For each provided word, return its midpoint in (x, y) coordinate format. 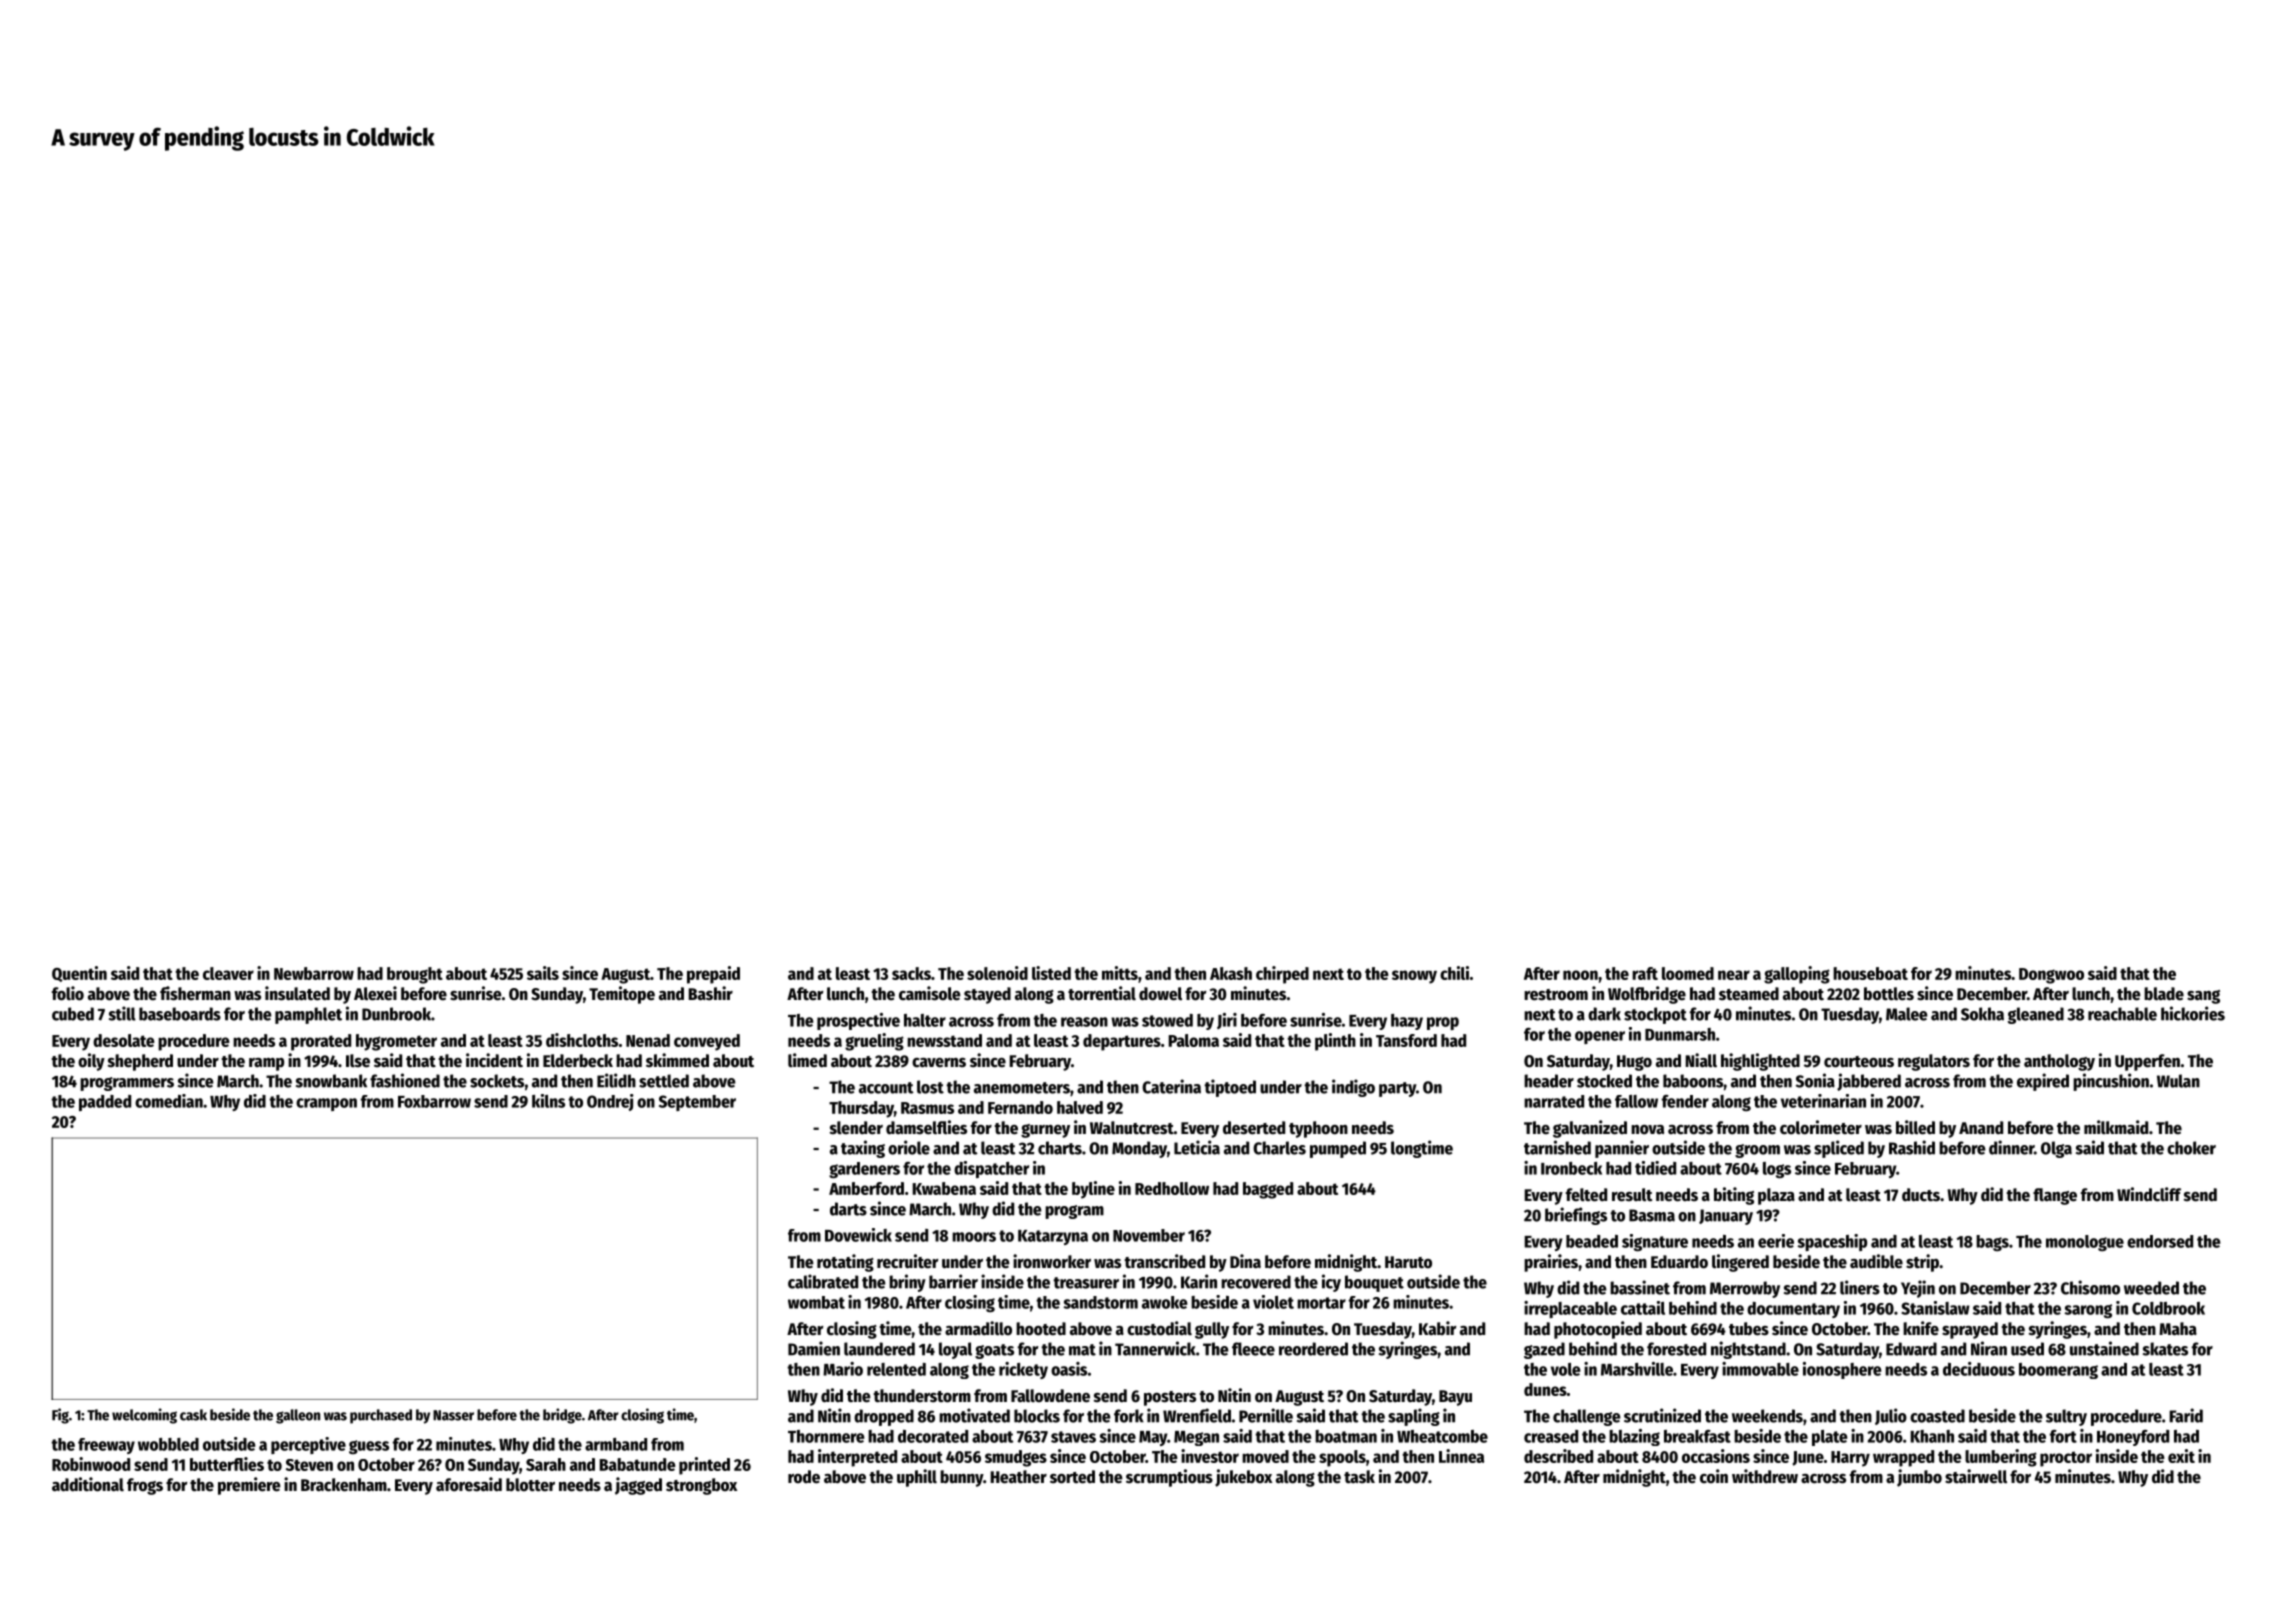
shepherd (140, 1062)
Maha (2178, 1329)
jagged (638, 1486)
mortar (1321, 1303)
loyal (955, 1350)
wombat (816, 1302)
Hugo (1634, 1063)
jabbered (1869, 1082)
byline (1093, 1190)
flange (2055, 1196)
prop (1443, 1023)
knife (1921, 1328)
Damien (814, 1348)
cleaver (228, 973)
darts (848, 1209)
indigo (1353, 1088)
